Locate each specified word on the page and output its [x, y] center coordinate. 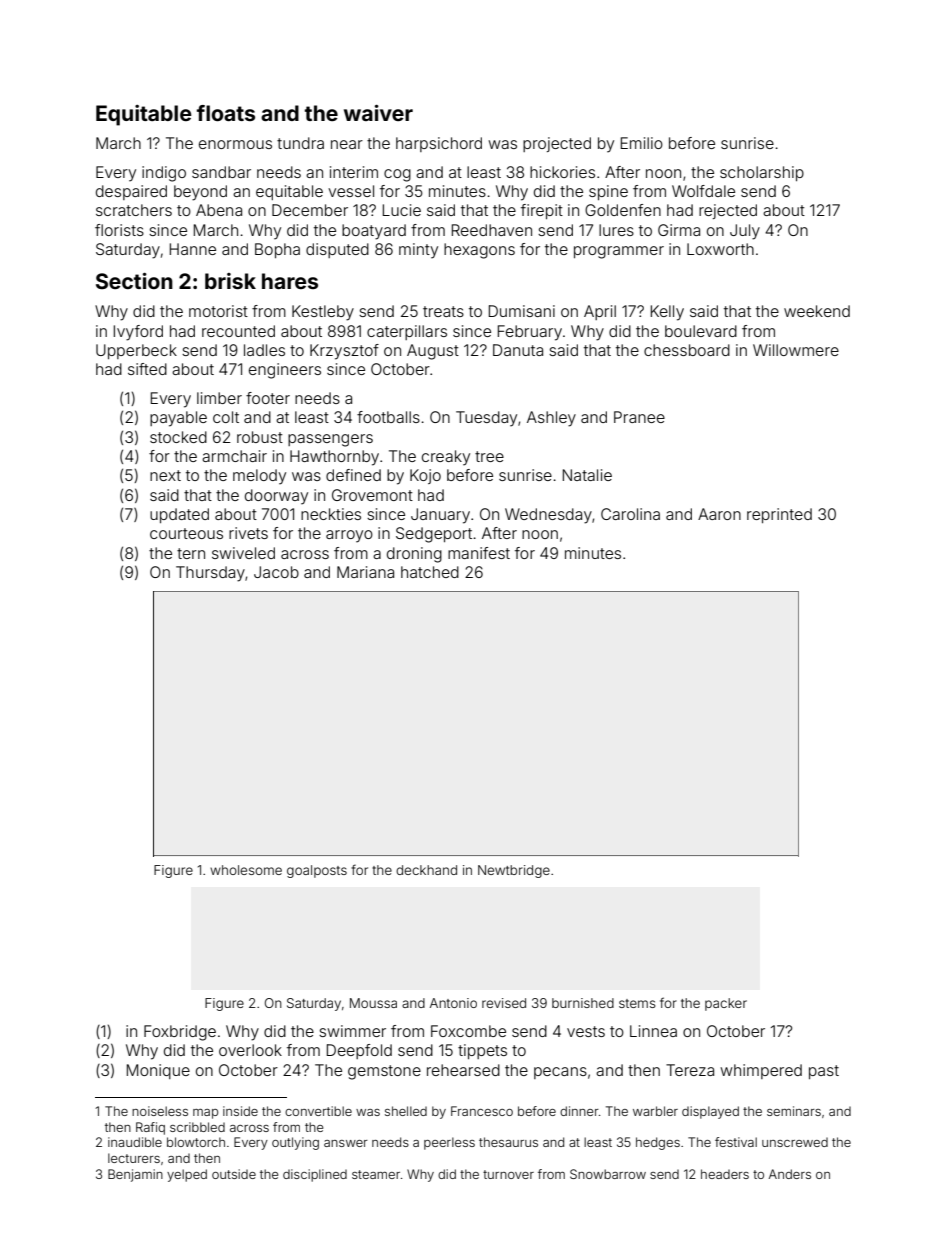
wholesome [246, 870]
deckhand [426, 870]
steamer [376, 1174]
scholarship [762, 173]
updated [179, 515]
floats [226, 113]
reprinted [779, 515]
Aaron [719, 514]
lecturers [134, 1158]
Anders [790, 1174]
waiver [378, 113]
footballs [388, 417]
